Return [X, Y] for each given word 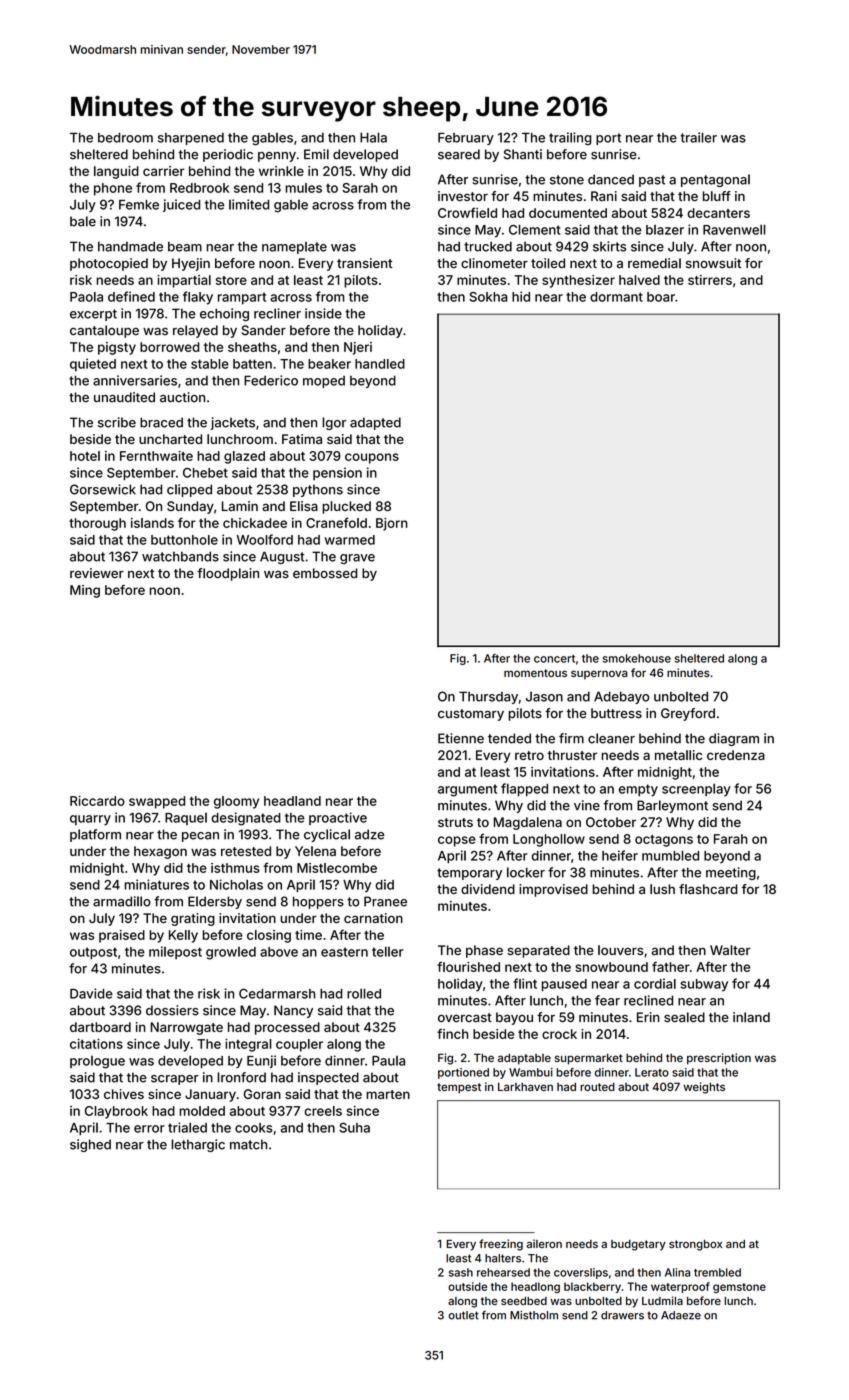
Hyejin [191, 264]
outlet [463, 1315]
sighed [90, 1145]
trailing [570, 139]
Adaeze [681, 1315]
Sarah [360, 188]
